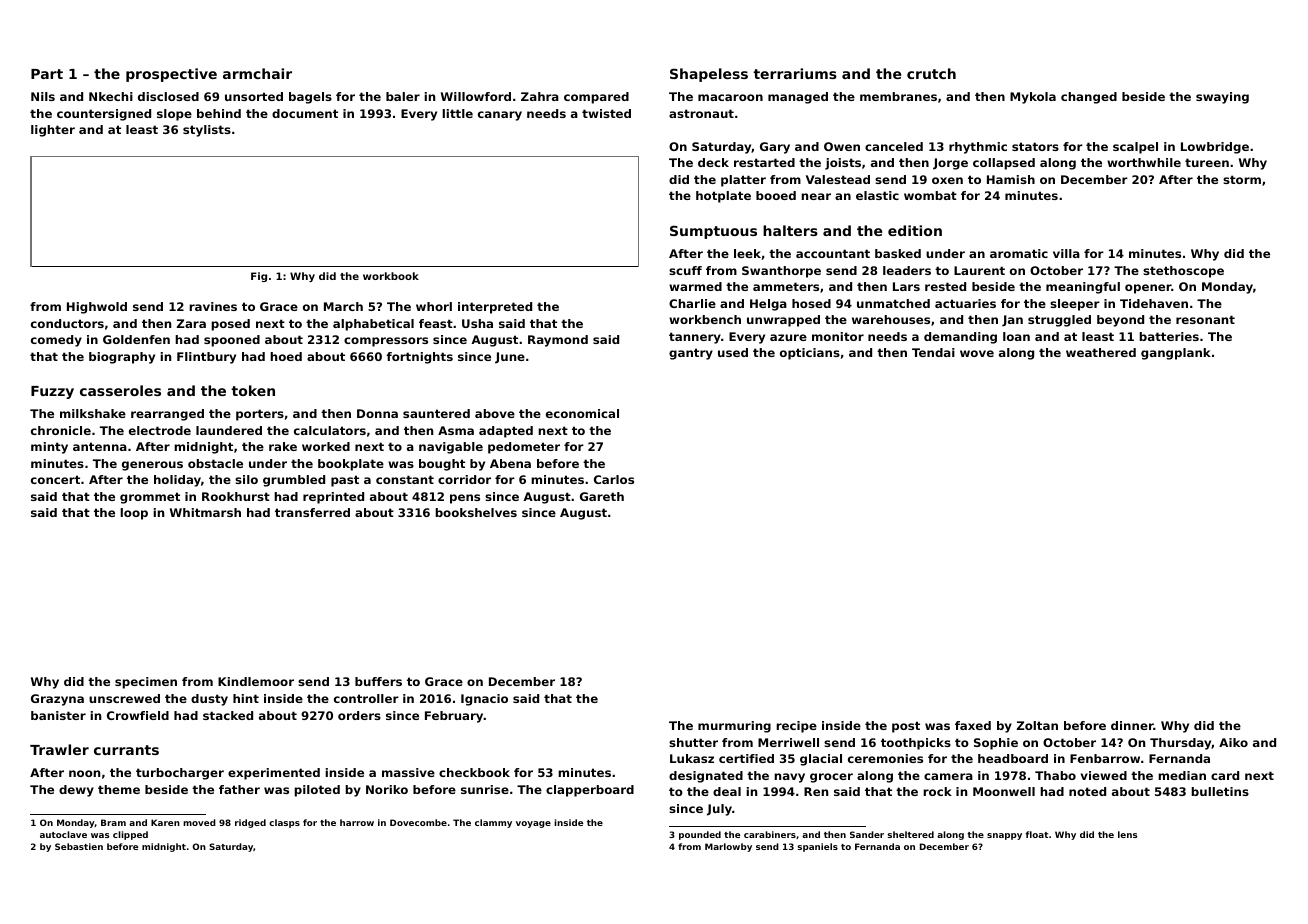  Describe the element at coordinates (695, 286) in the screenshot. I see `warmed` at that location.
